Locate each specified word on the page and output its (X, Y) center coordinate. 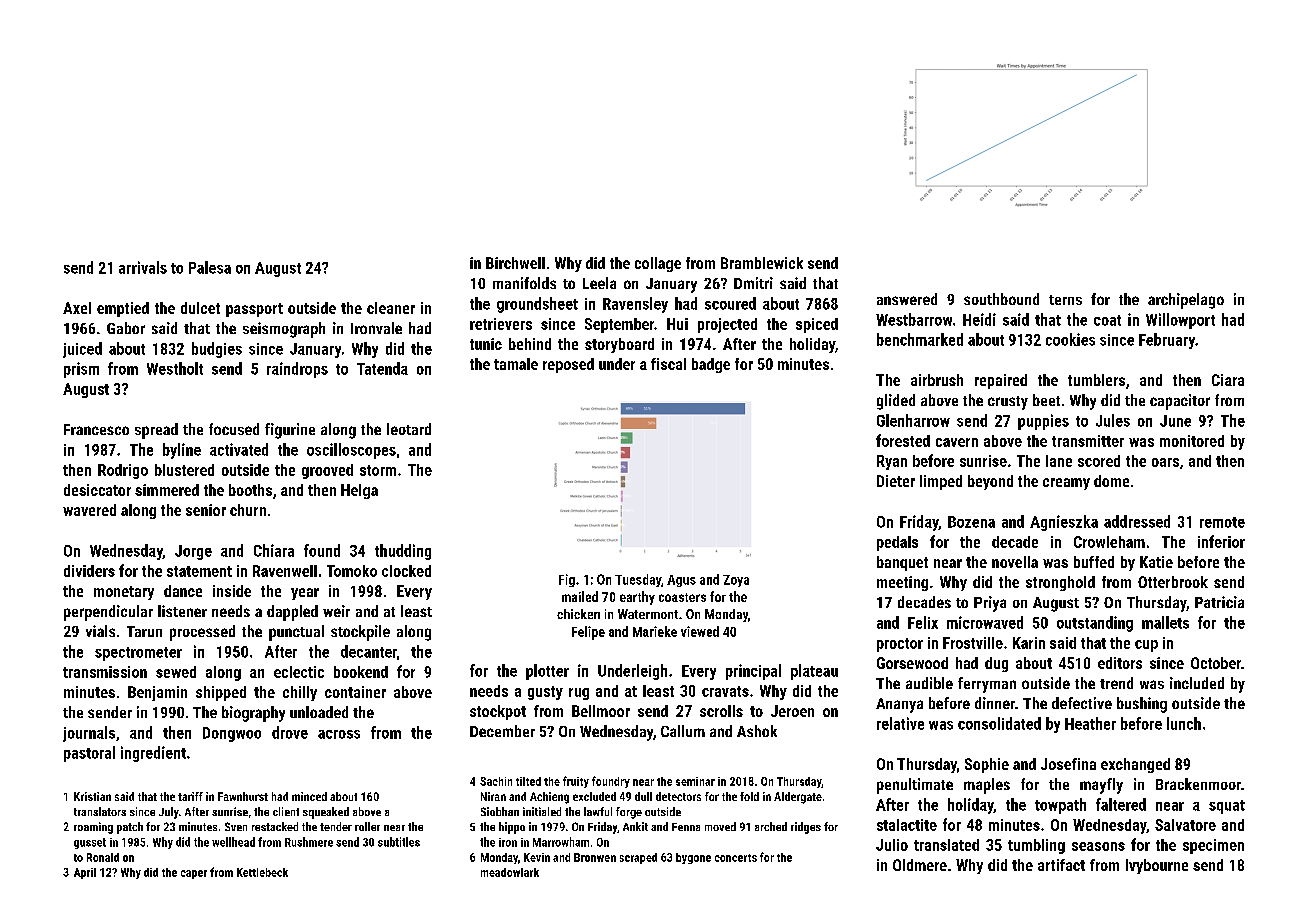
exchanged (1135, 765)
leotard (409, 429)
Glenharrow (913, 420)
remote (1222, 522)
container (355, 692)
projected (727, 325)
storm (378, 470)
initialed (542, 811)
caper (194, 874)
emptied (123, 309)
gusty (545, 693)
